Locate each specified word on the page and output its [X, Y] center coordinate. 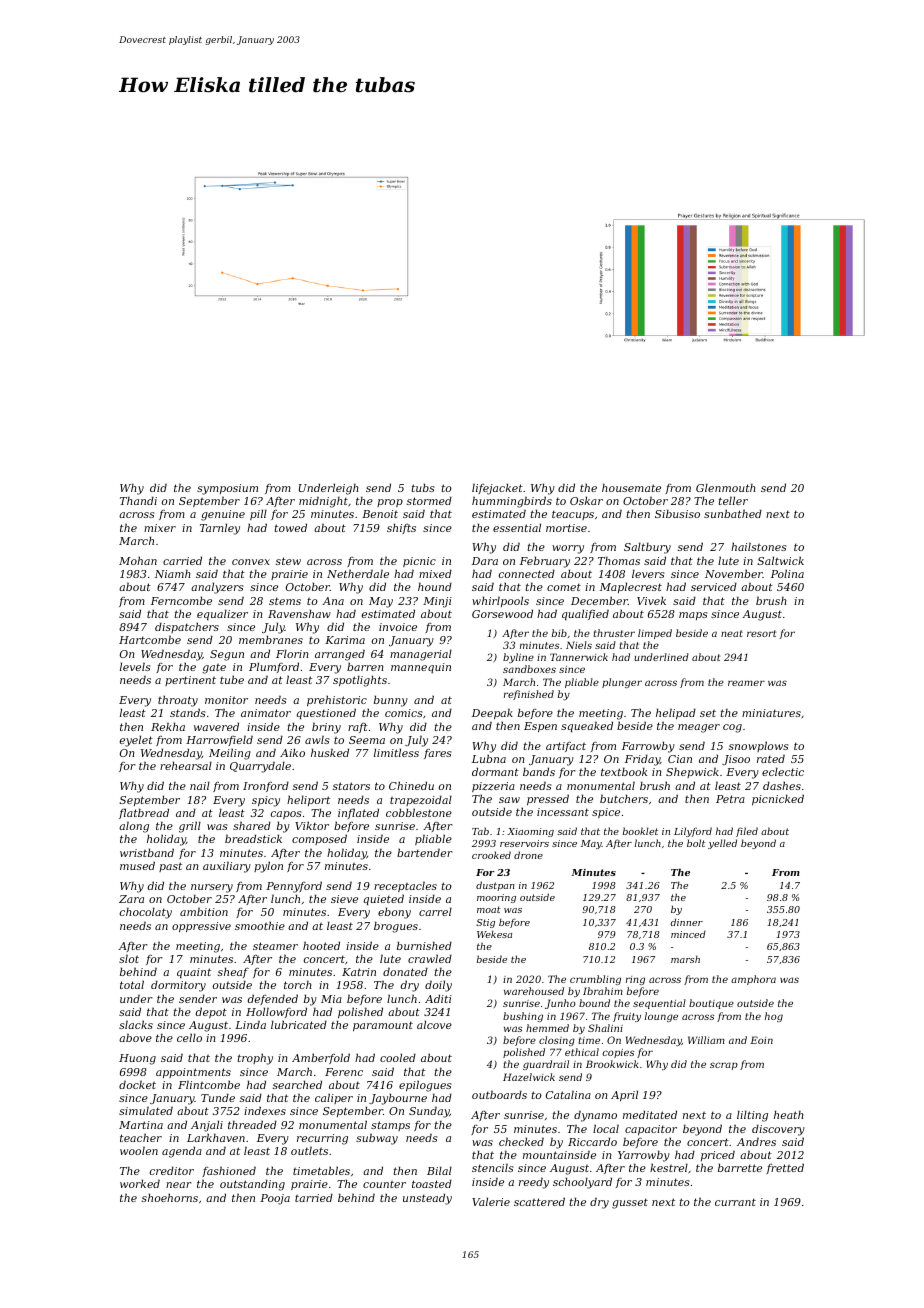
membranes [271, 639]
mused [137, 865]
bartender [425, 852]
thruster [614, 633]
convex [251, 562]
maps [693, 616]
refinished [529, 695]
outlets [309, 1150]
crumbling [595, 980]
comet [564, 587]
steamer [275, 946]
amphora [753, 980]
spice [606, 813]
